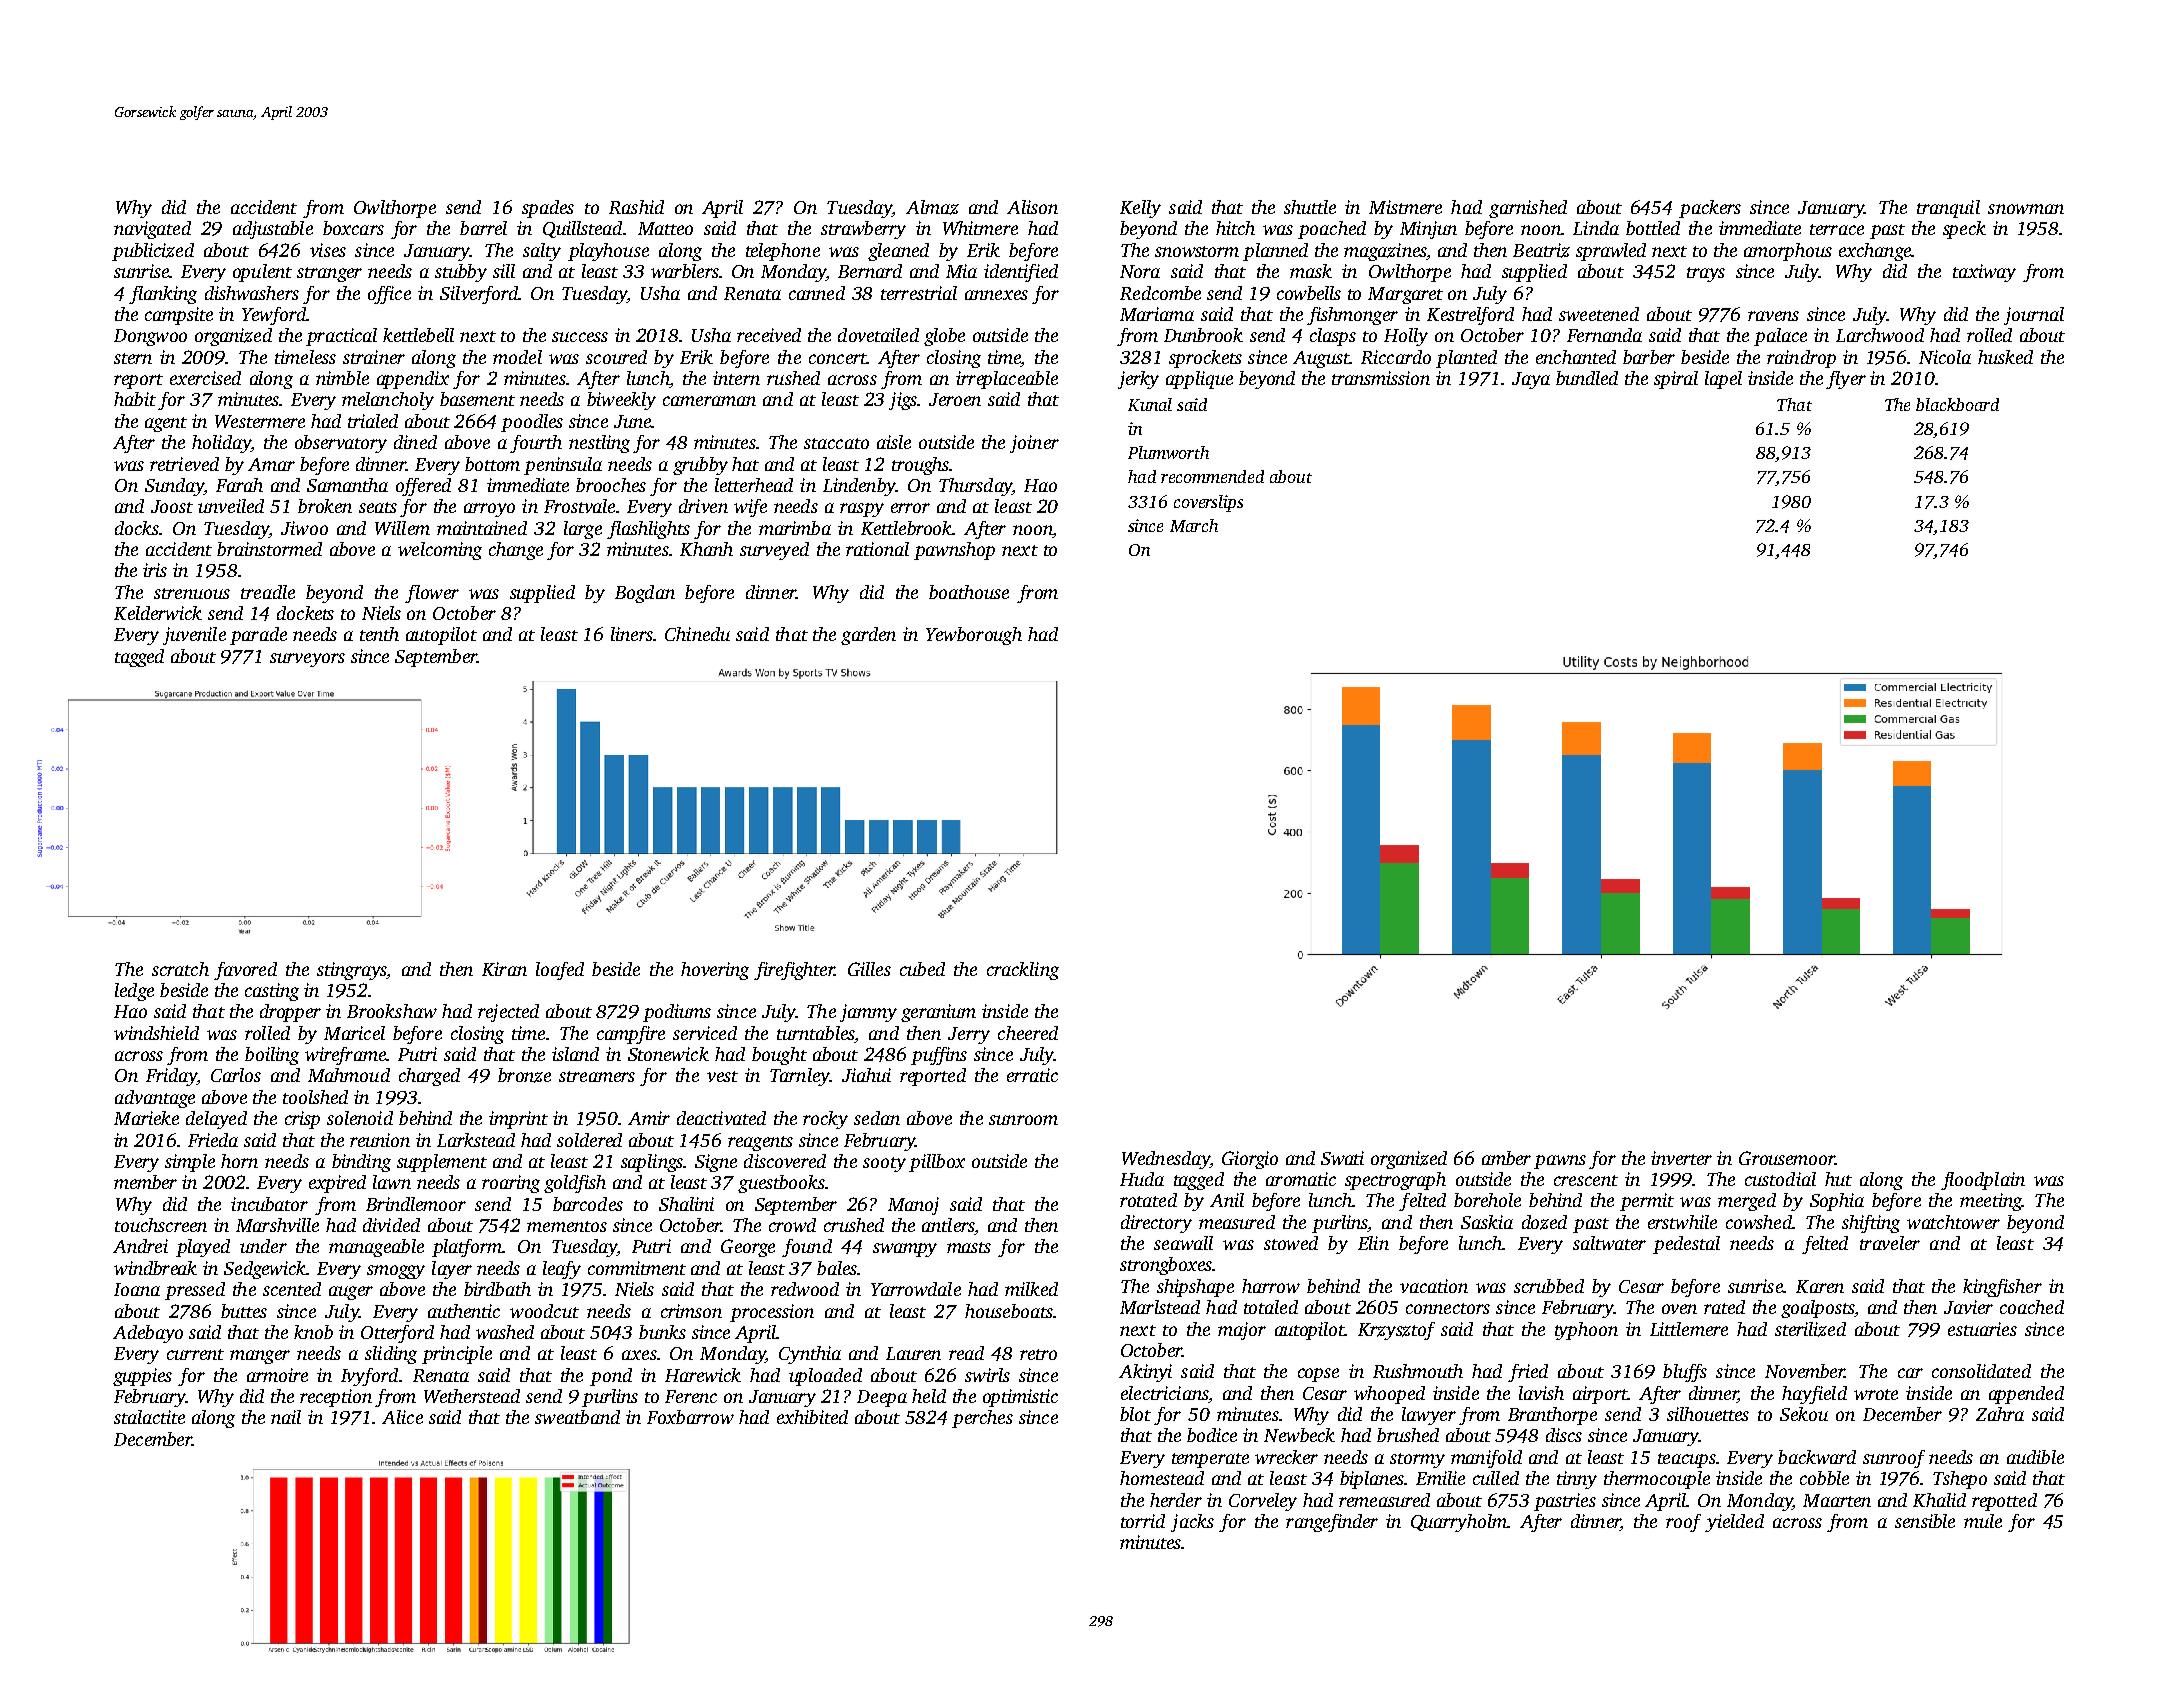  What do you see at coordinates (1710, 209) in the document?
I see `packers` at bounding box center [1710, 209].
